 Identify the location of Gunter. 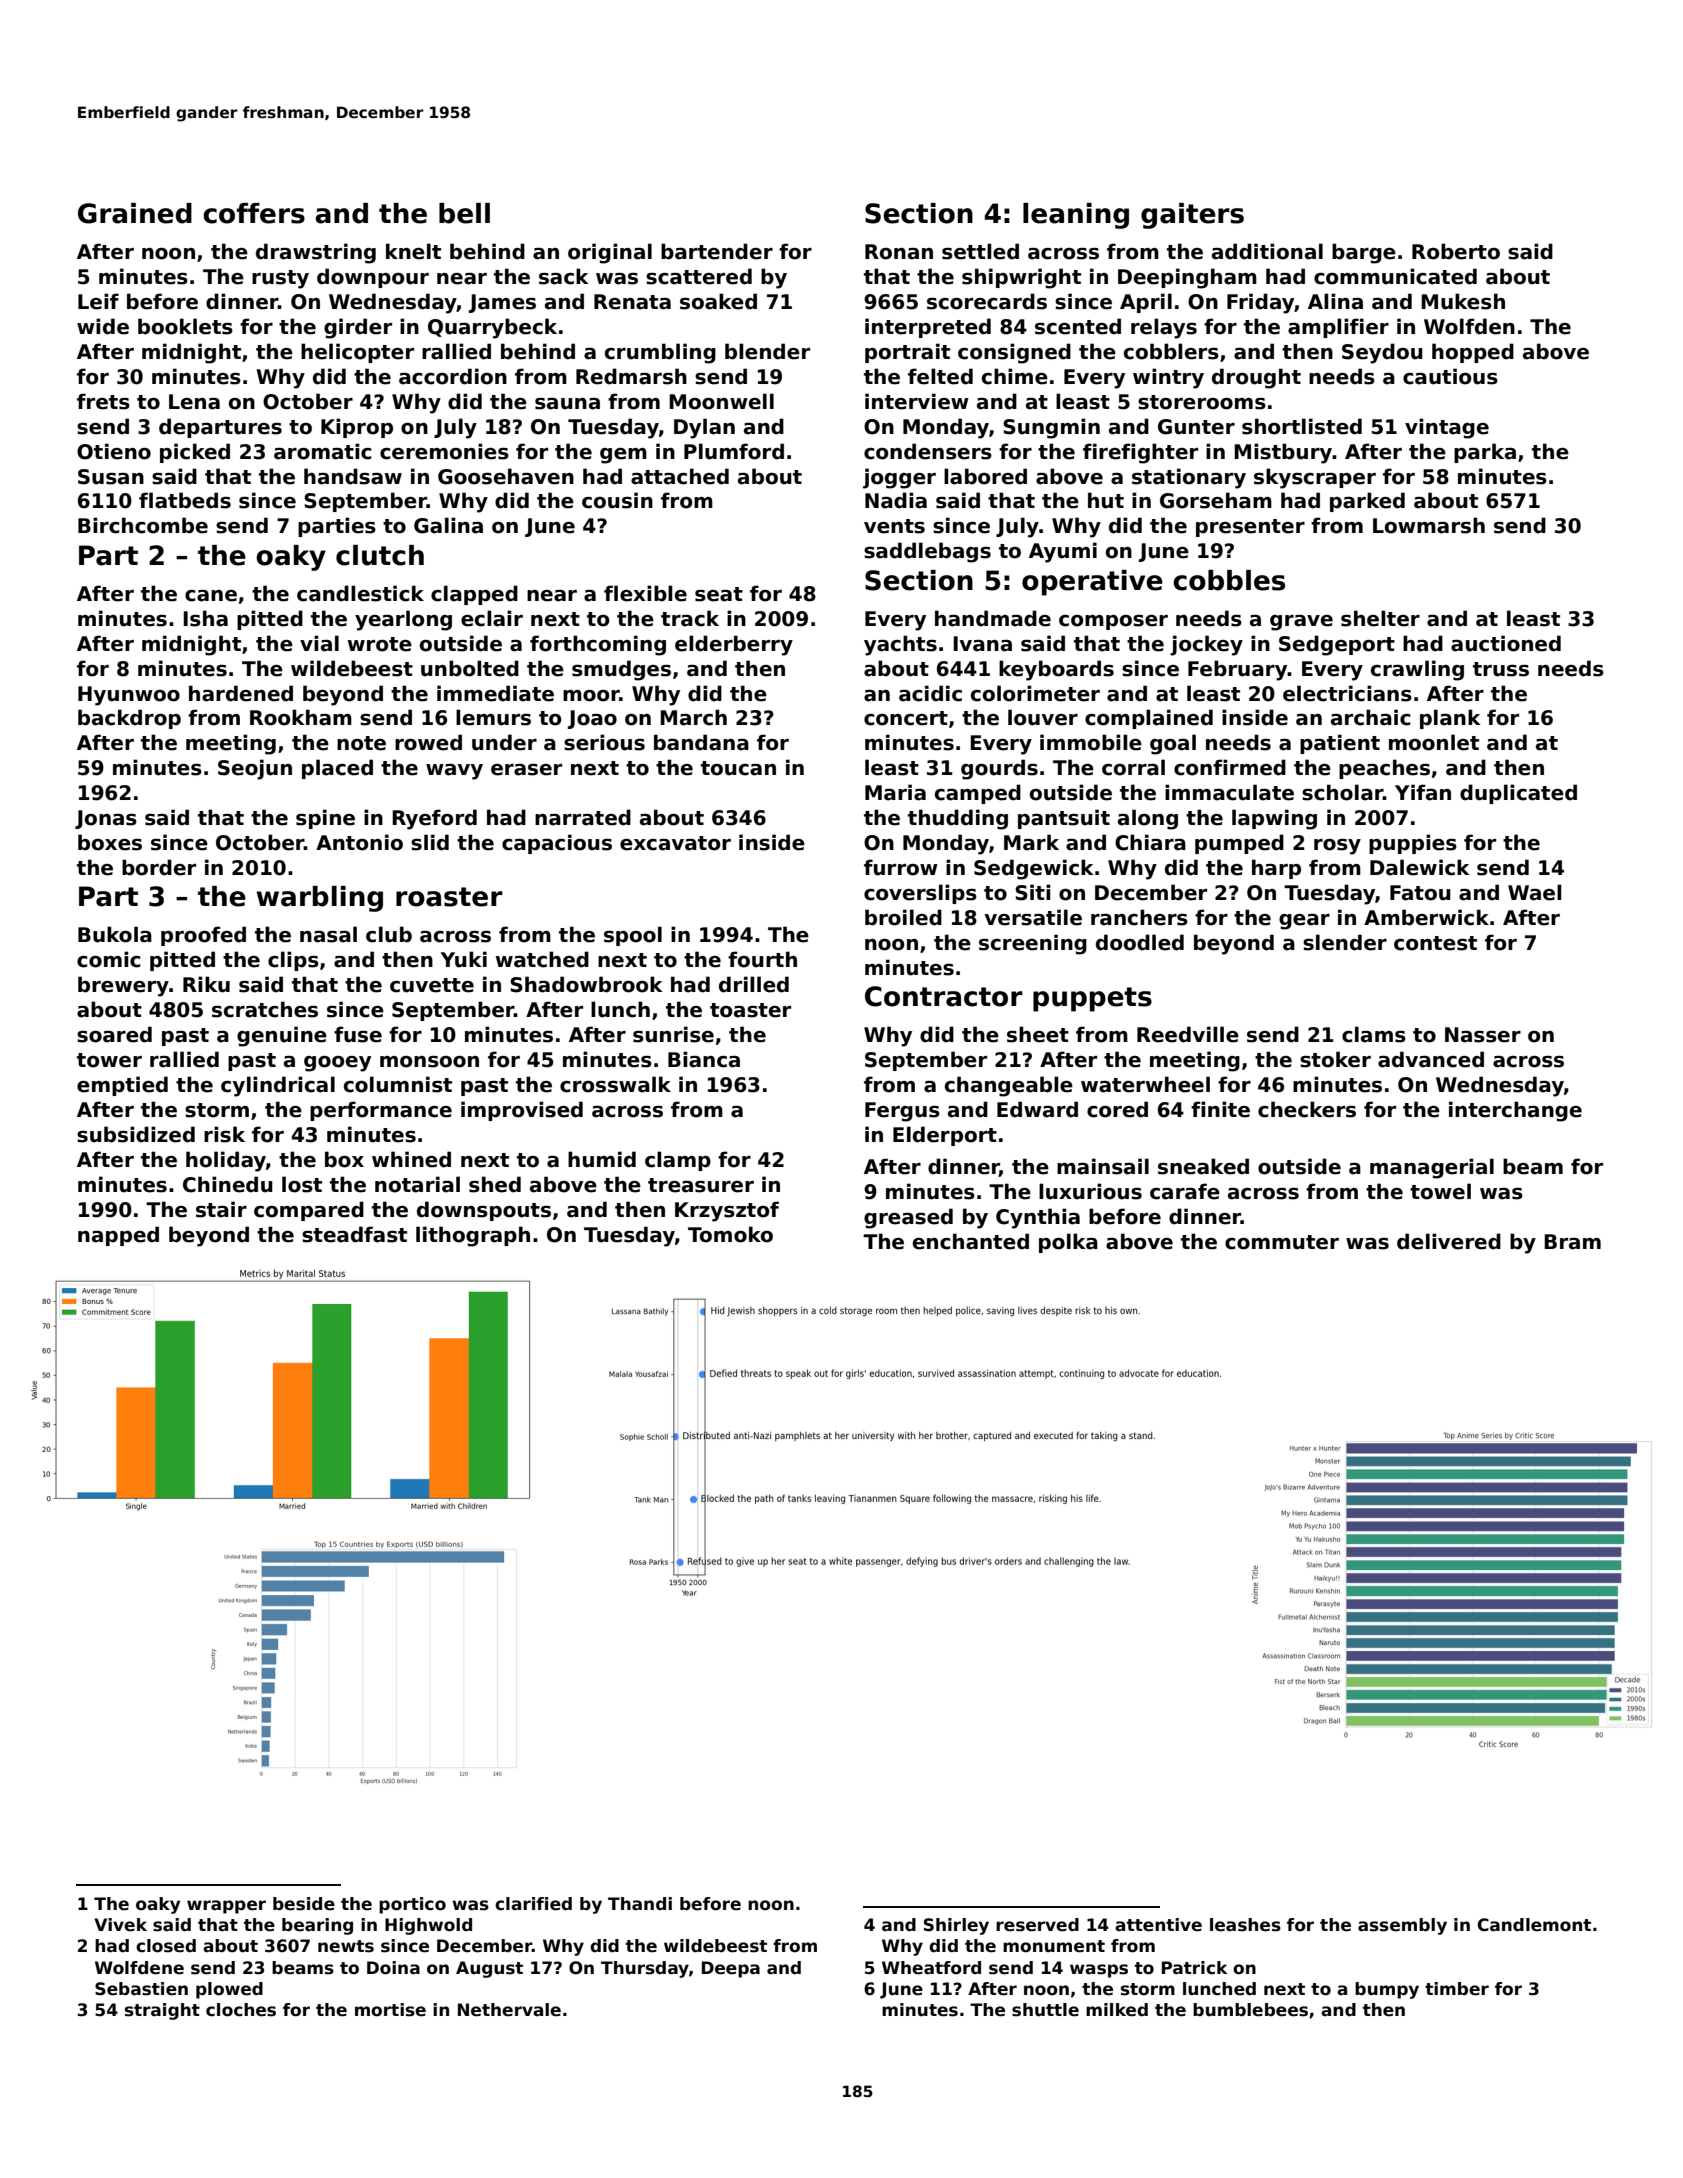
(1196, 427).
